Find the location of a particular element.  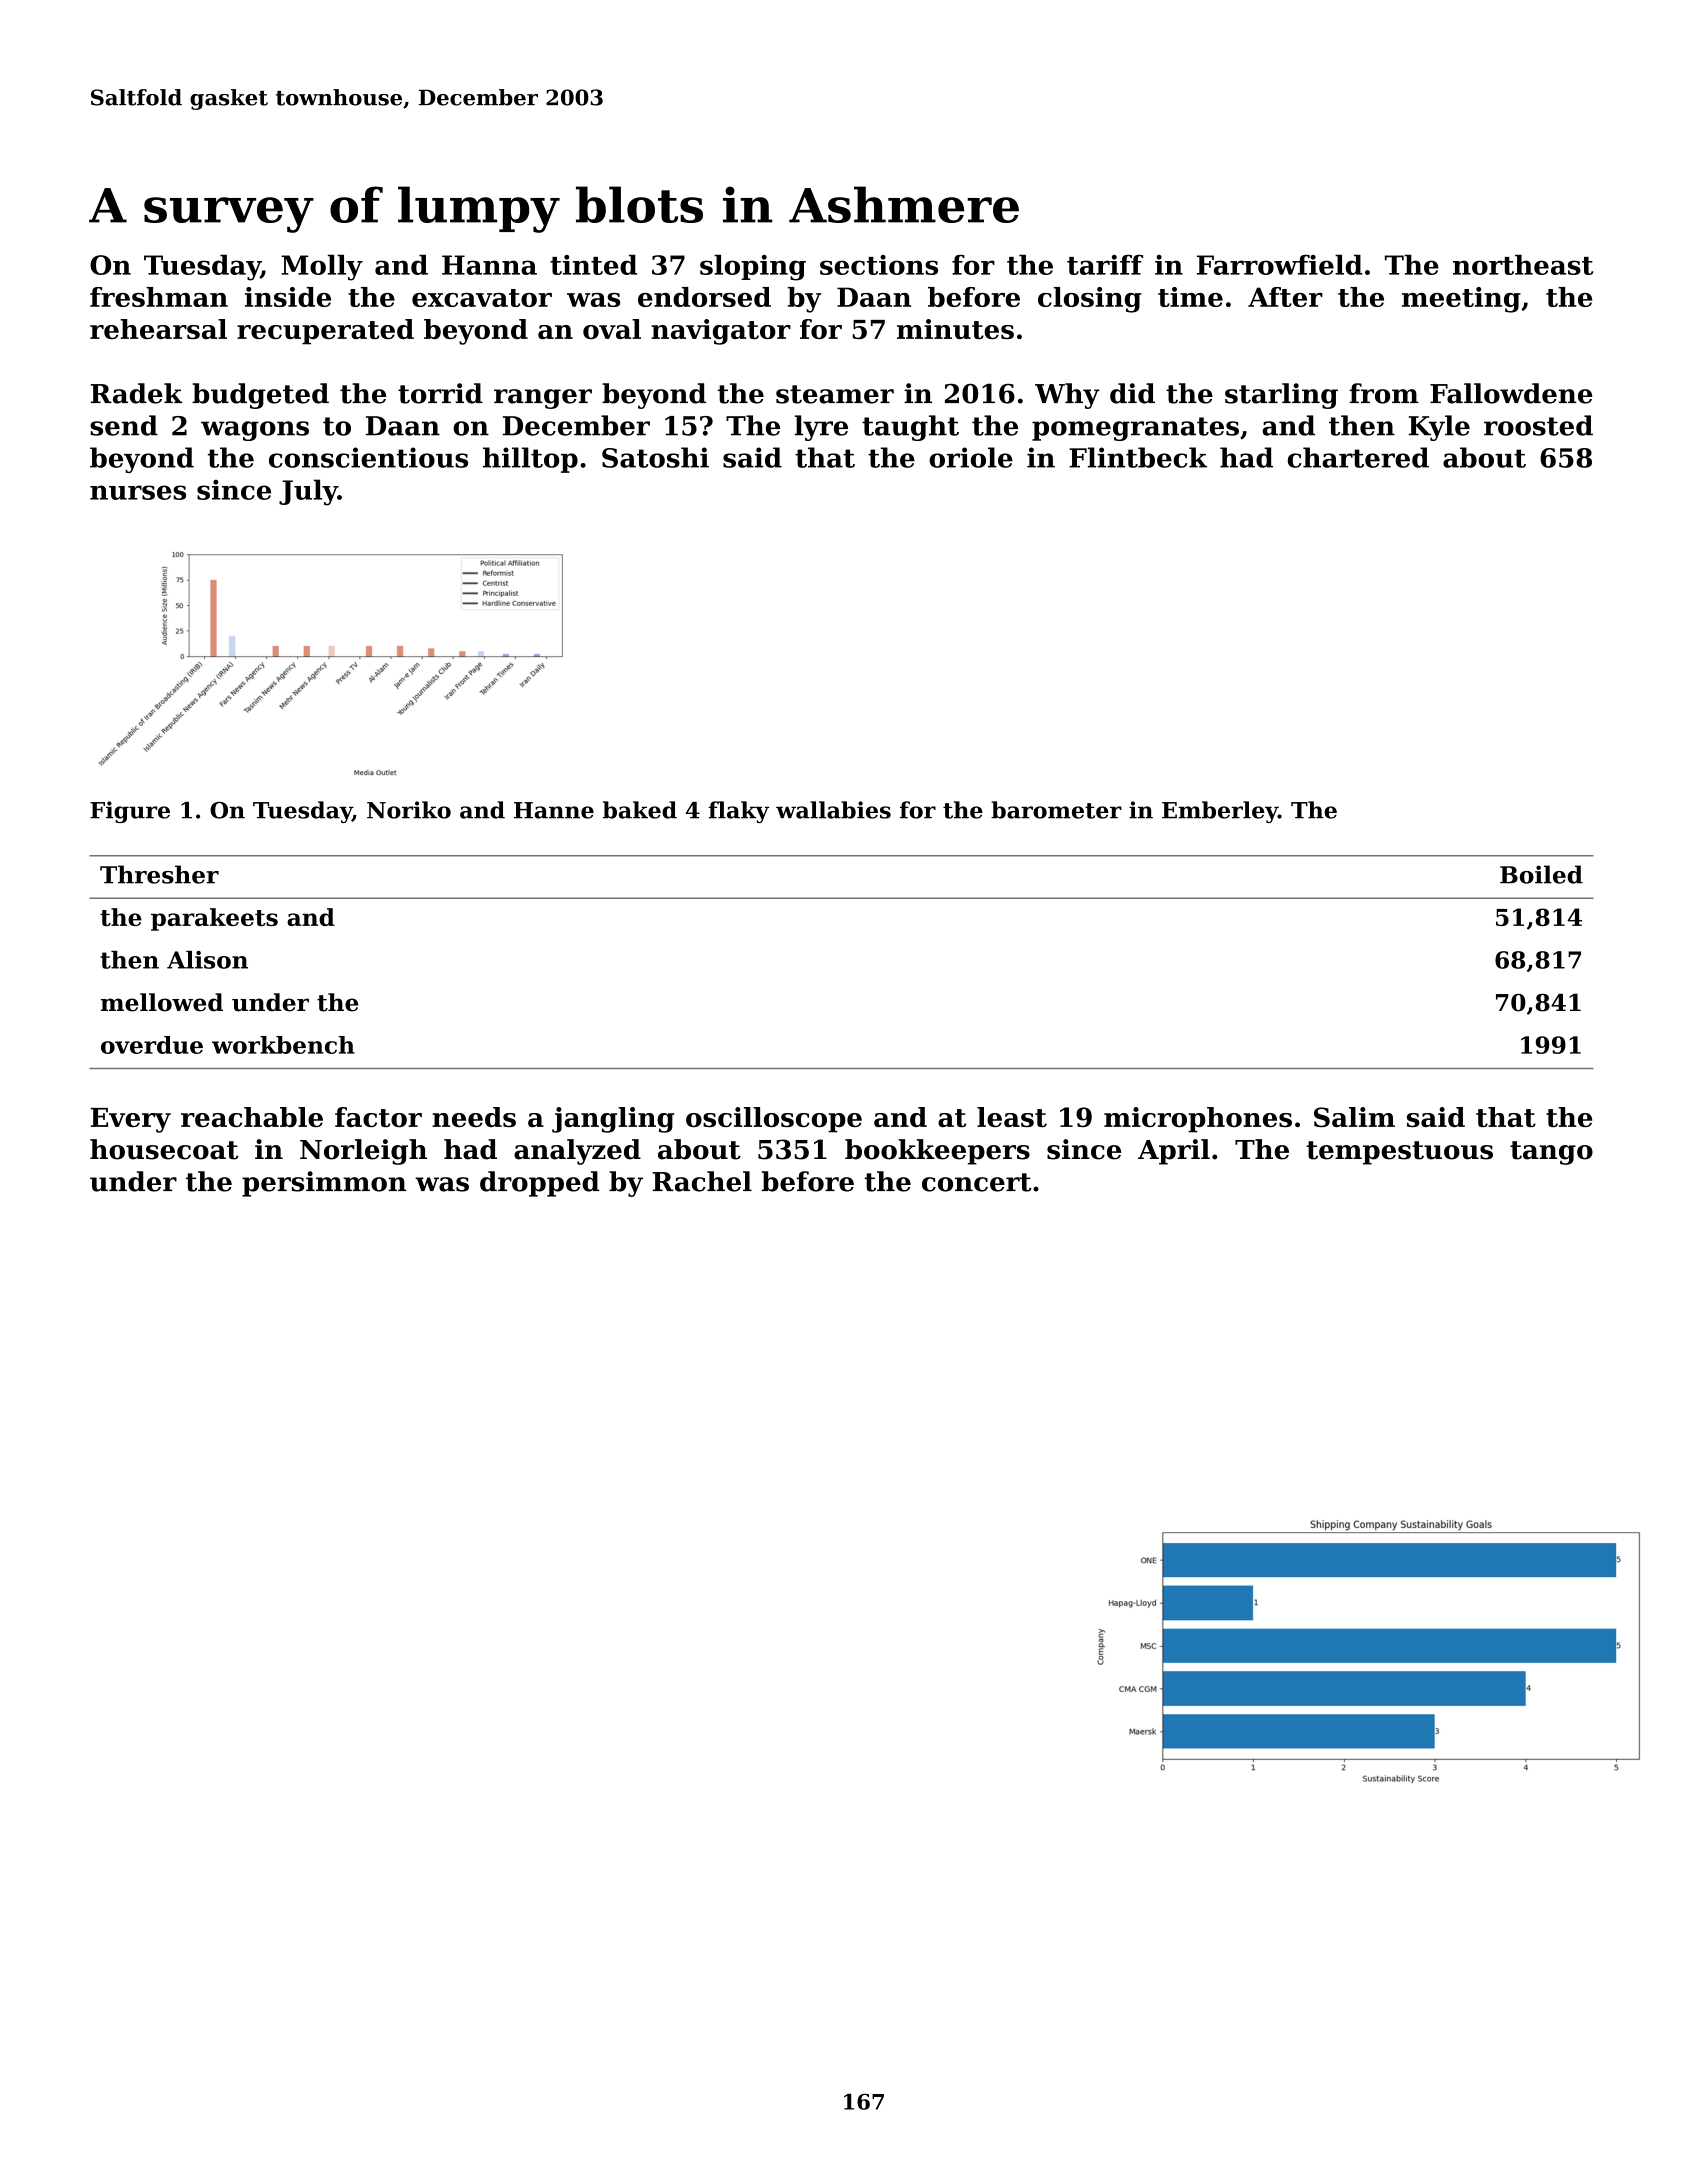

parakeets is located at coordinates (214, 919).
